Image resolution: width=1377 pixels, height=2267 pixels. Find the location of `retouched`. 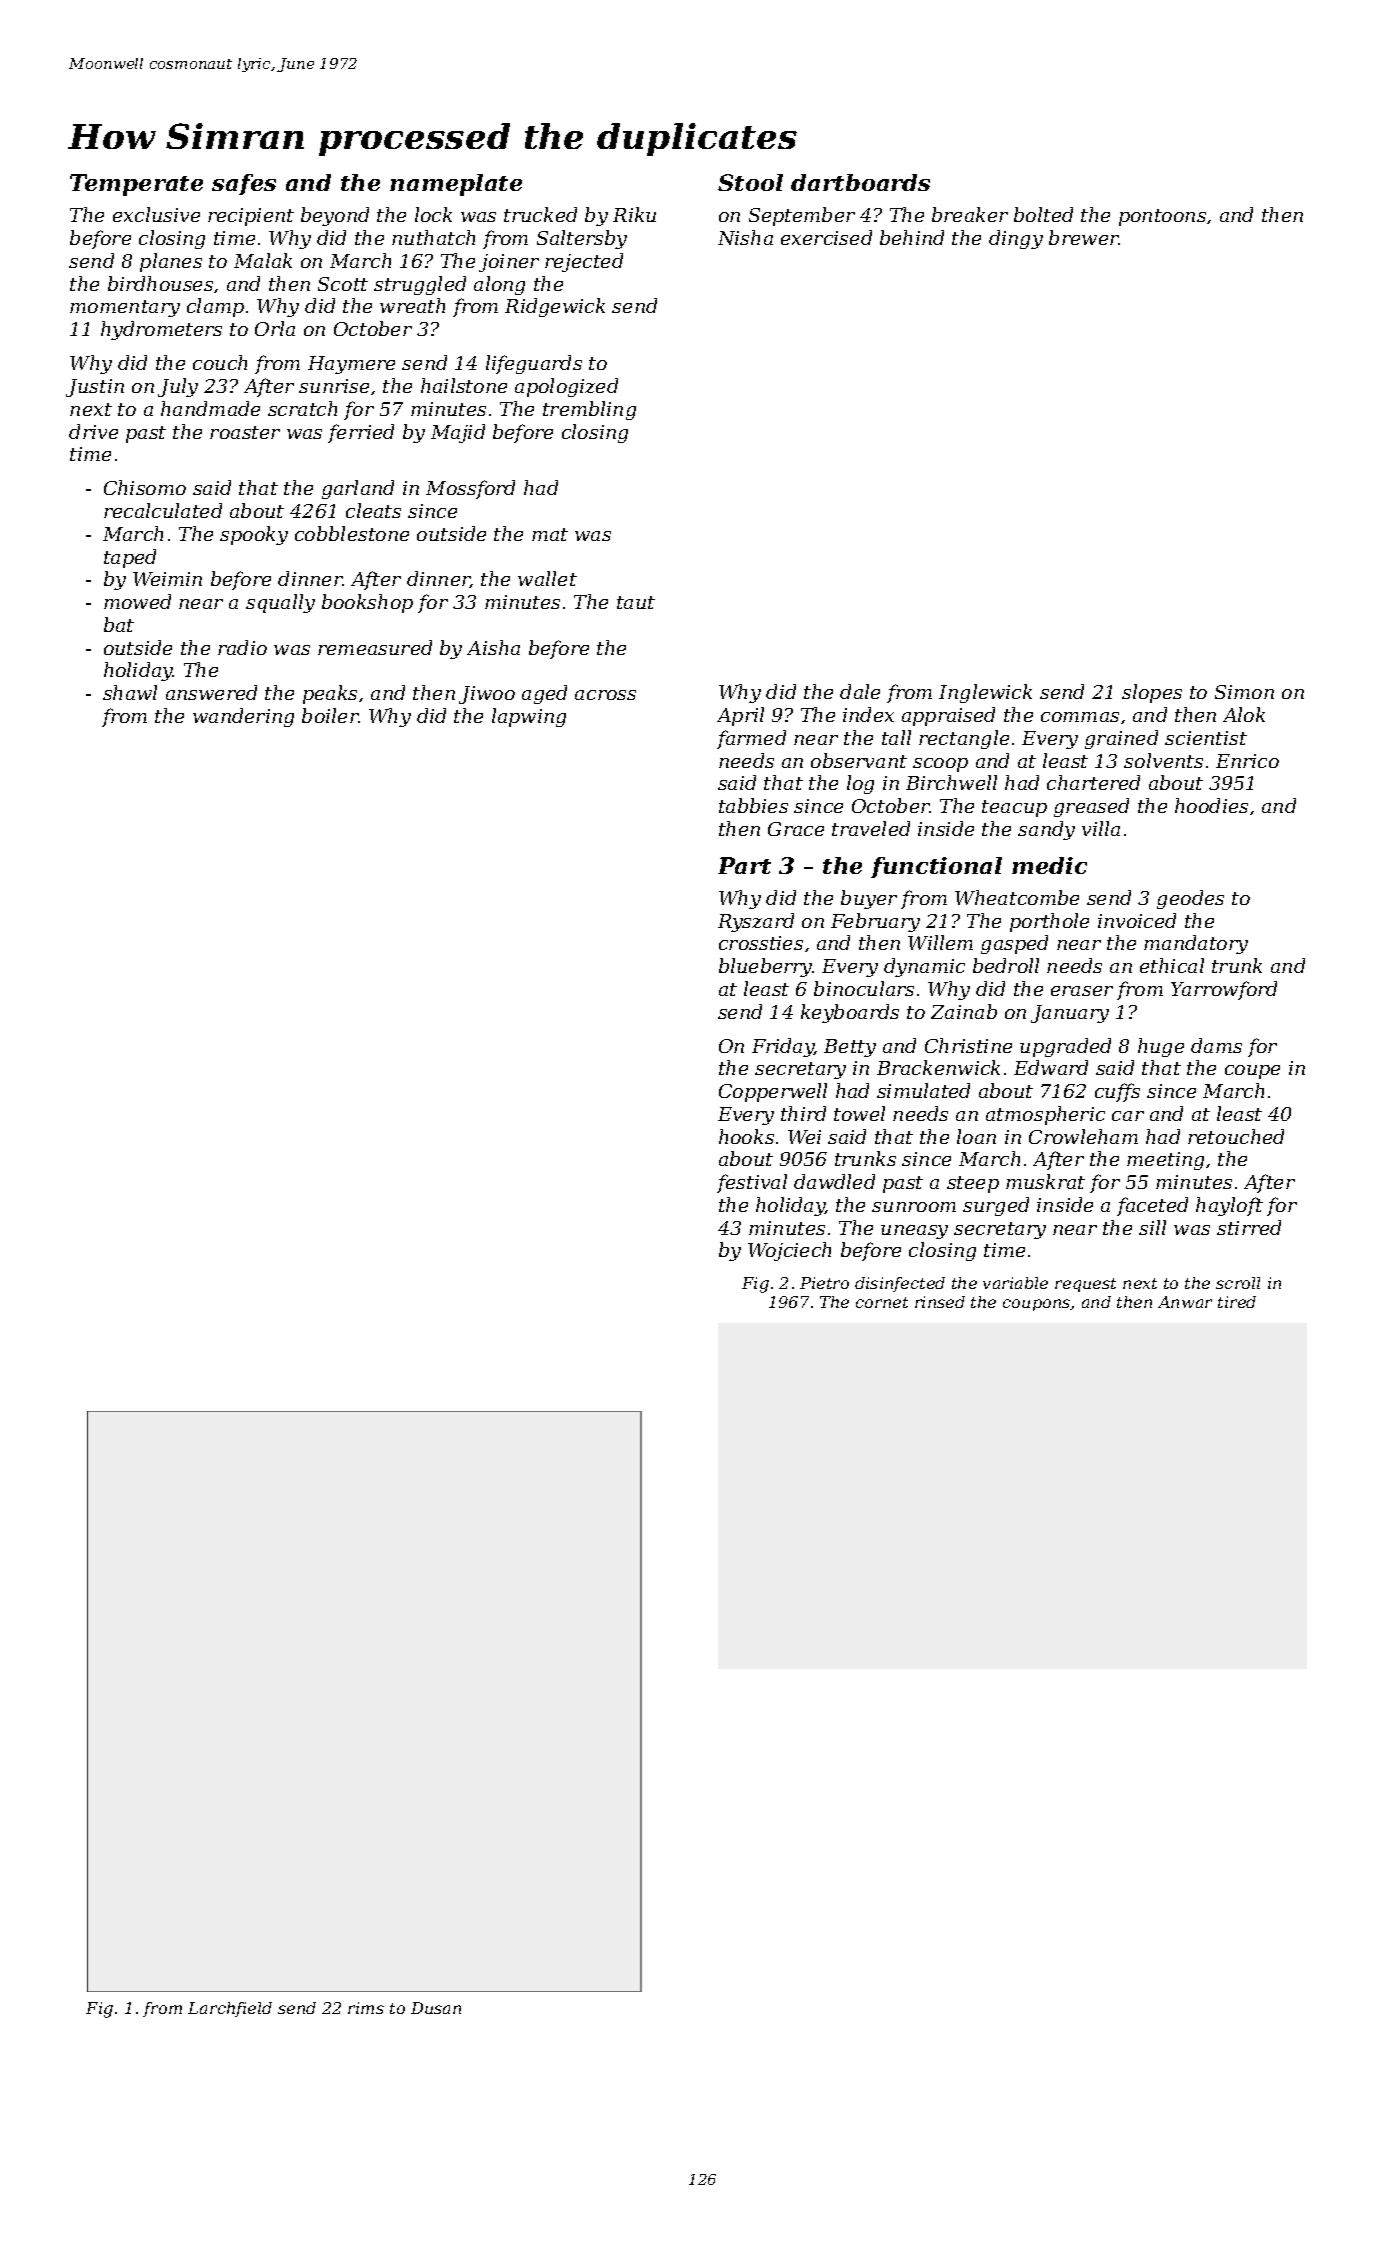

retouched is located at coordinates (1236, 1136).
